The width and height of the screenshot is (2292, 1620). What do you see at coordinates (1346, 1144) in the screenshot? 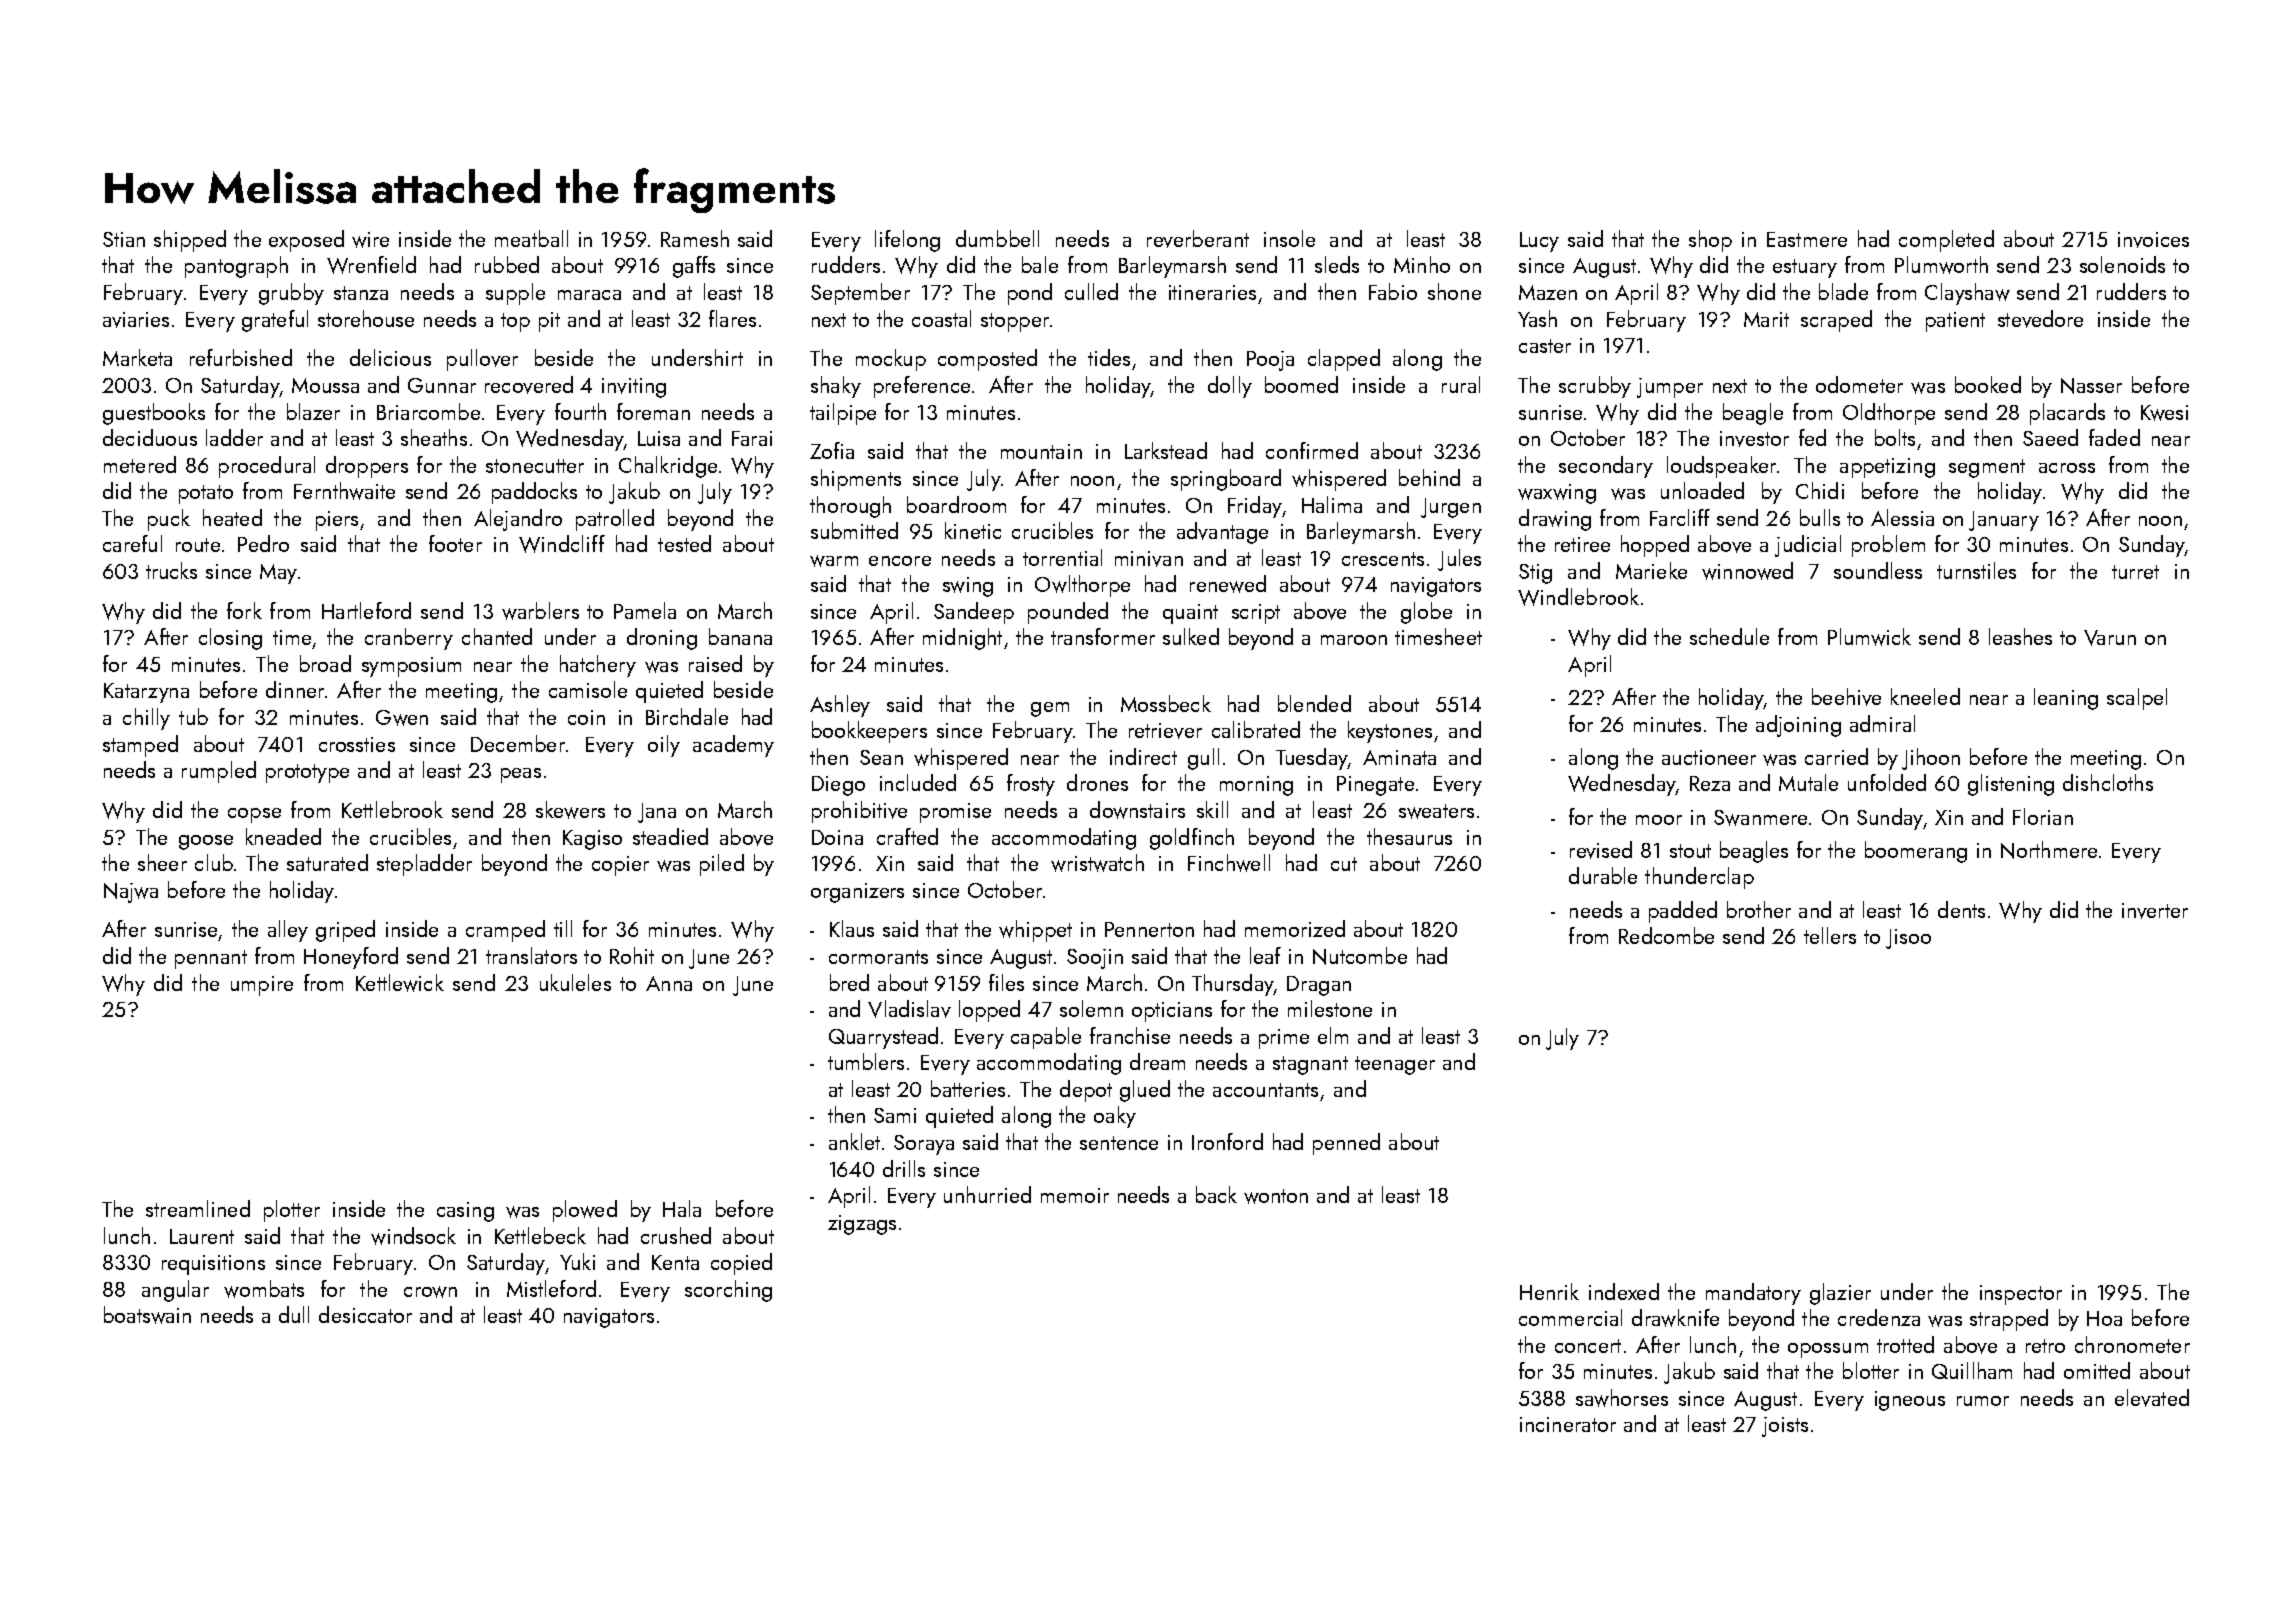
I see `penned` at bounding box center [1346, 1144].
